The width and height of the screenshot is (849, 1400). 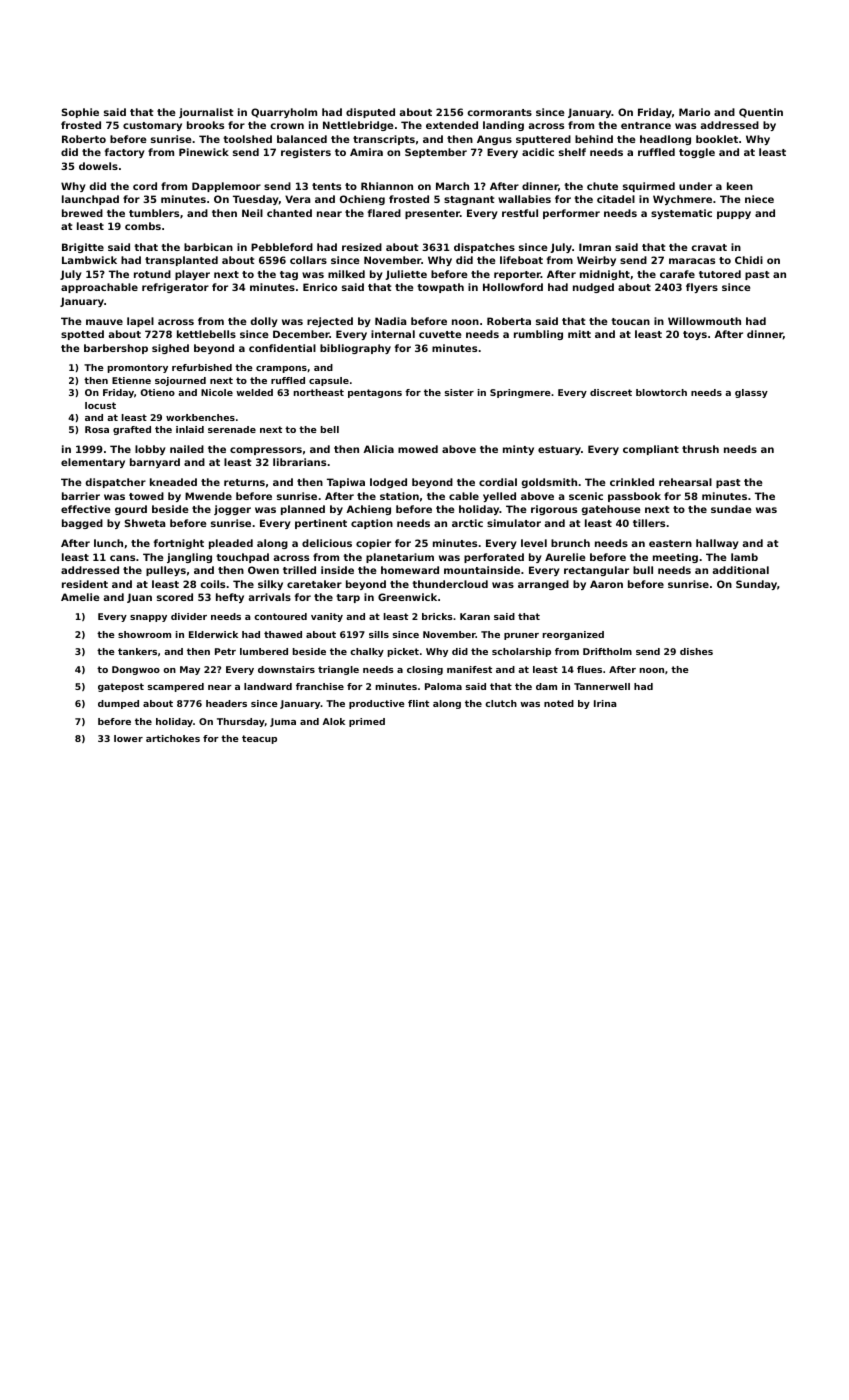 What do you see at coordinates (303, 510) in the screenshot?
I see `planned` at bounding box center [303, 510].
